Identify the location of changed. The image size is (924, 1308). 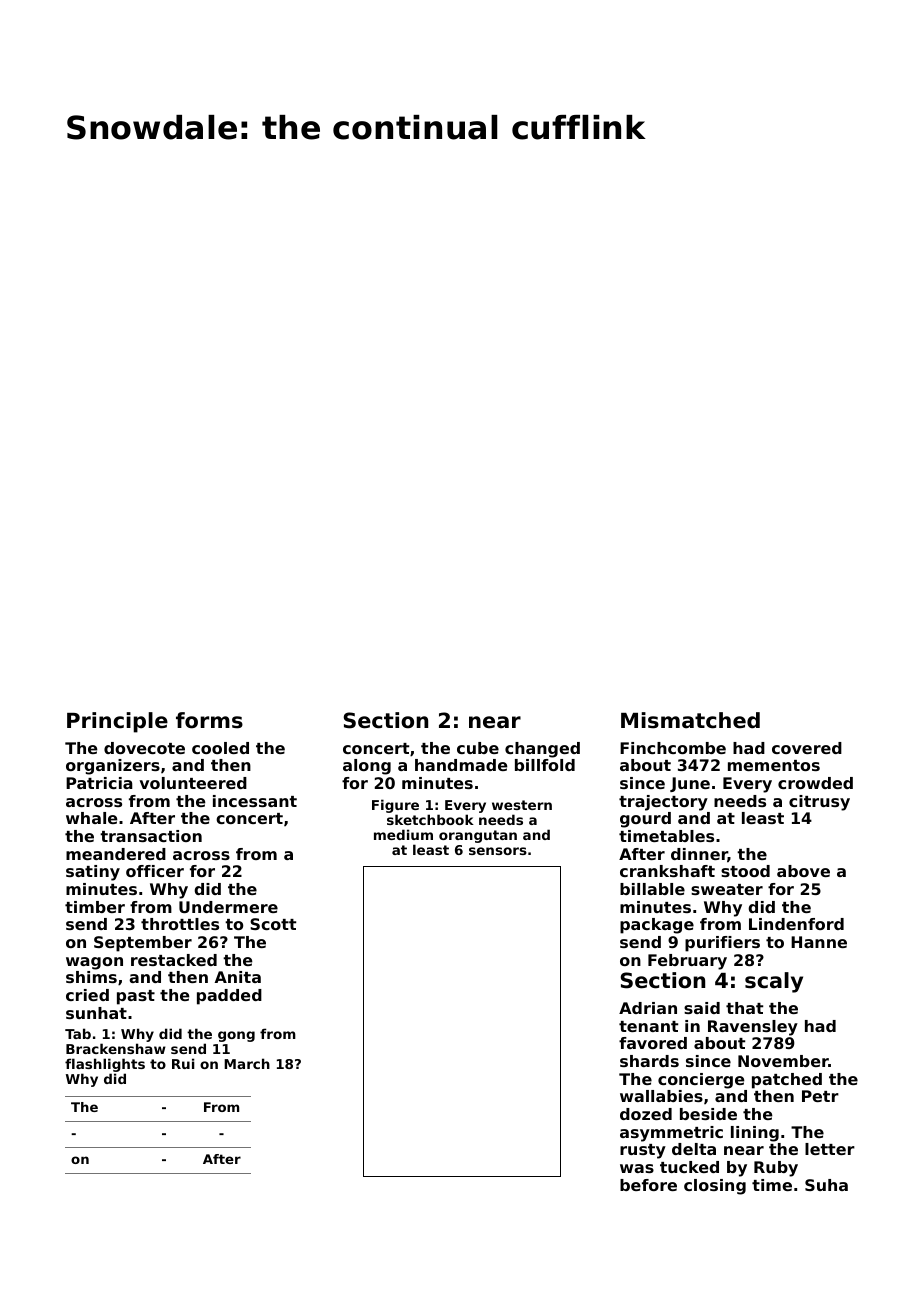
(542, 750).
